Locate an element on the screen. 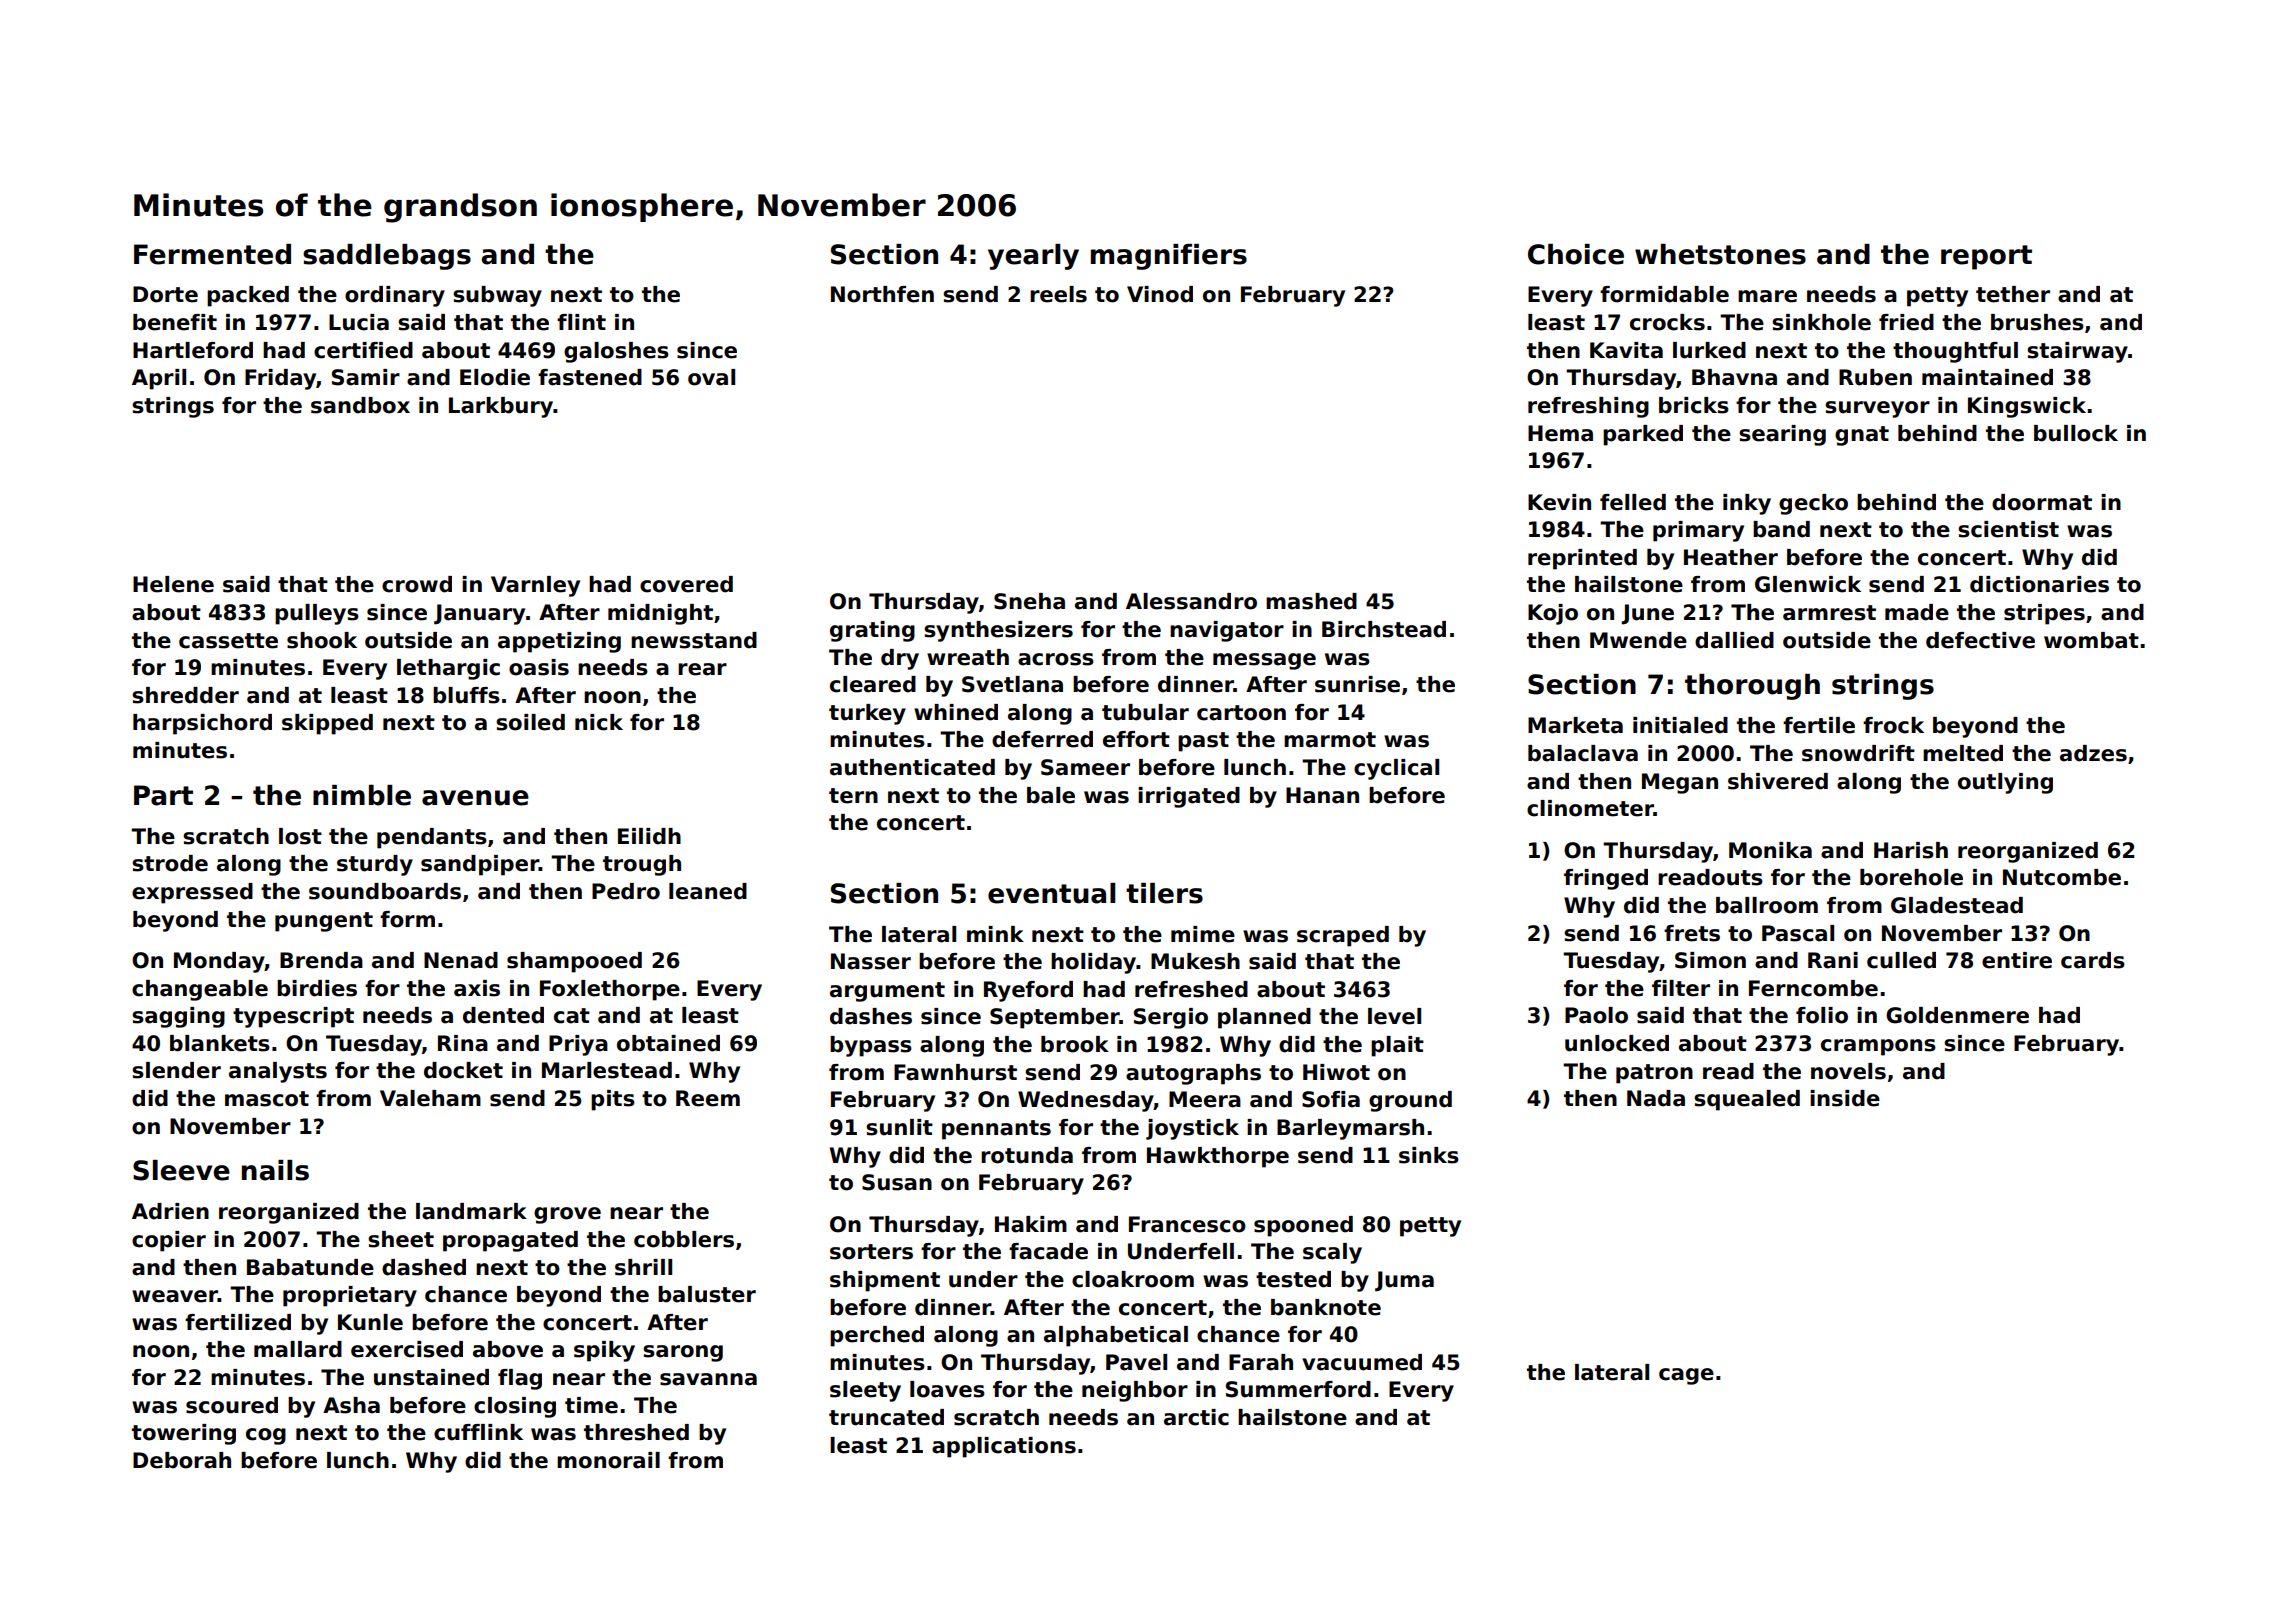 This screenshot has width=2292, height=1620. fried is located at coordinates (1906, 322).
